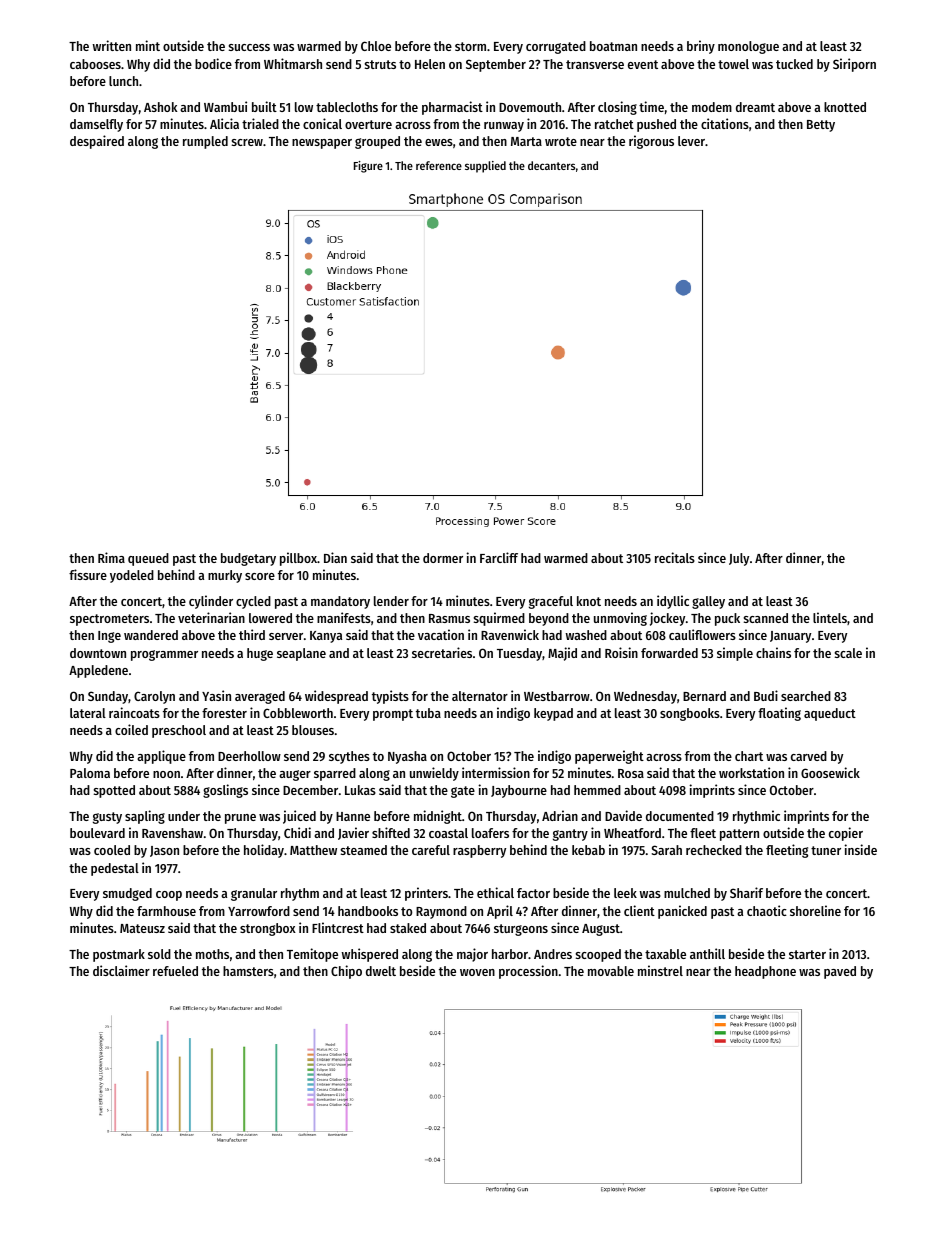  Describe the element at coordinates (848, 653) in the screenshot. I see `scale` at that location.
